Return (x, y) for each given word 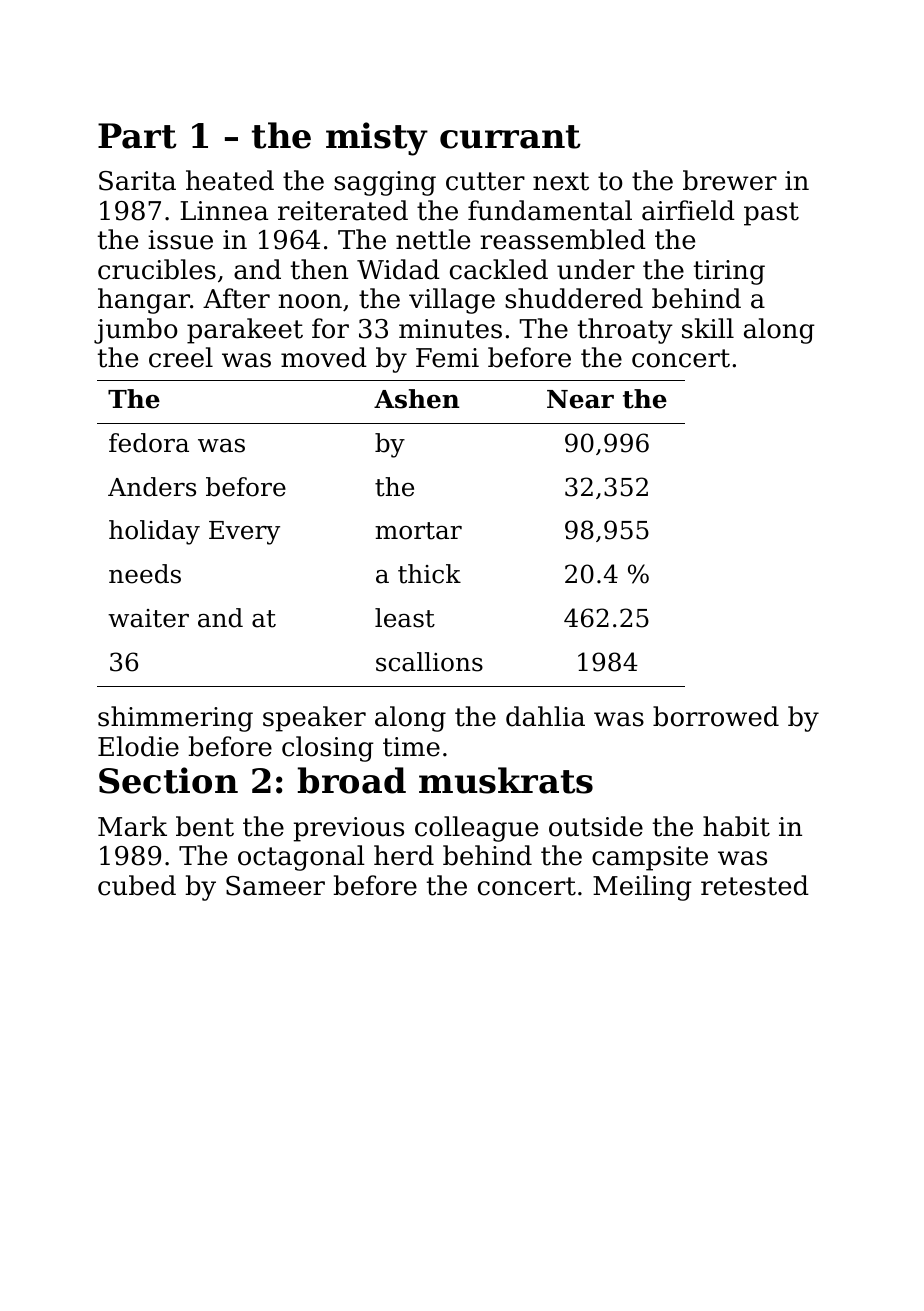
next (561, 181)
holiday (154, 532)
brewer (730, 180)
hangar (144, 301)
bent (205, 826)
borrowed (716, 716)
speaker (314, 719)
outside (596, 826)
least (405, 618)
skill (708, 328)
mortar (418, 531)
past (771, 214)
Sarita (137, 181)
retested (755, 885)
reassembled (563, 239)
